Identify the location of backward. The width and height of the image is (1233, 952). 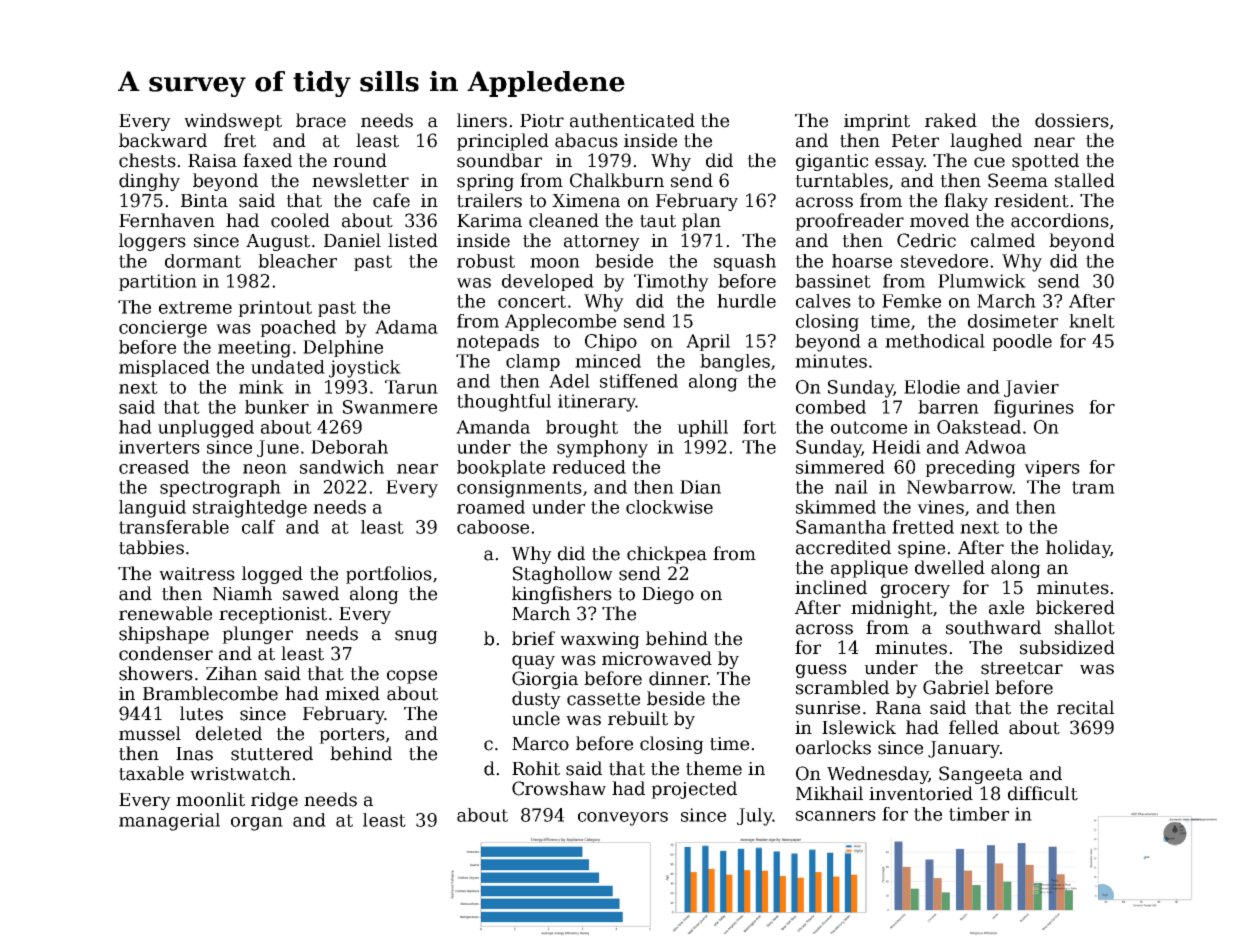
(163, 140).
